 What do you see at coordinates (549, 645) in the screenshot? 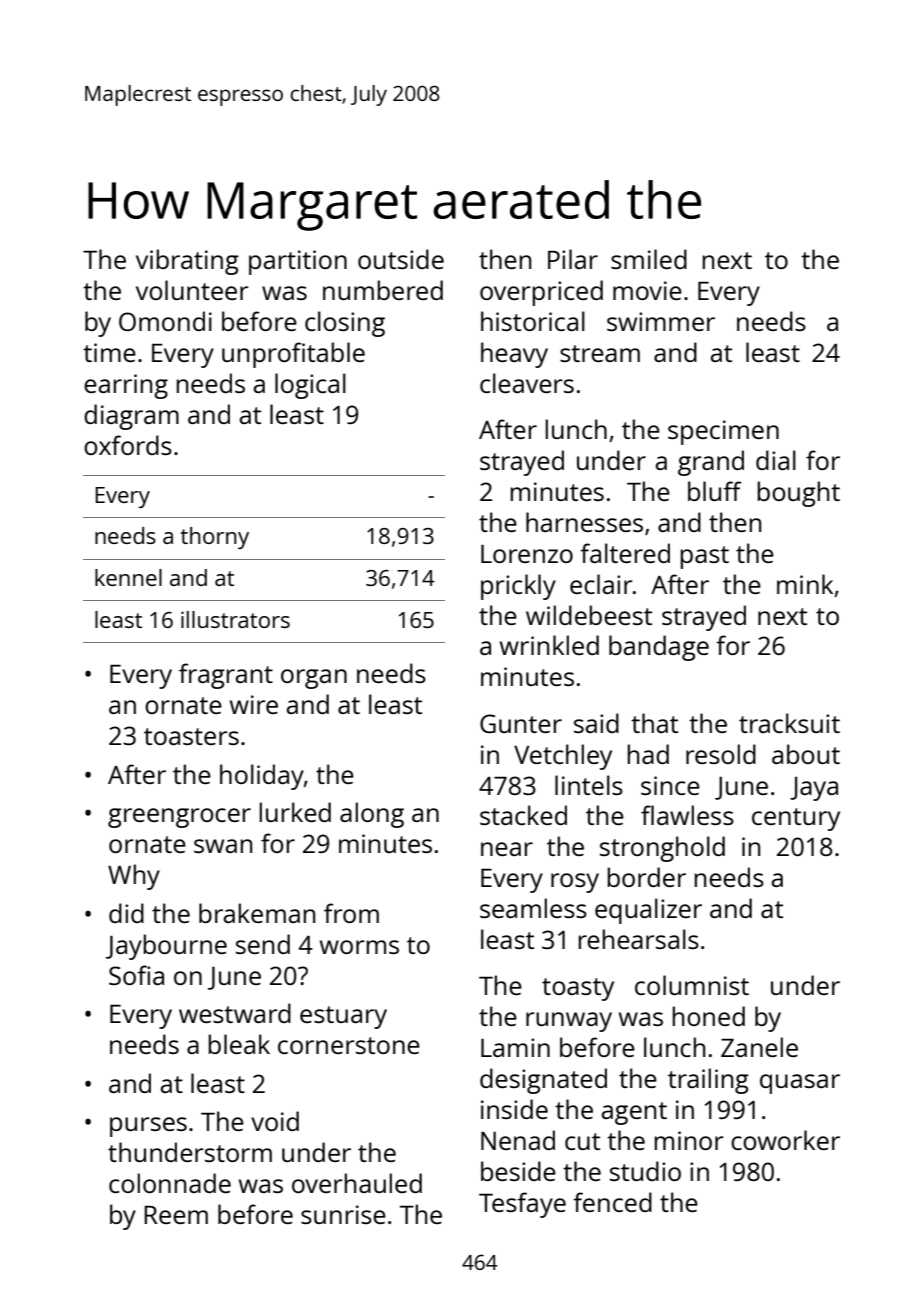
I see `wrinkled` at bounding box center [549, 645].
